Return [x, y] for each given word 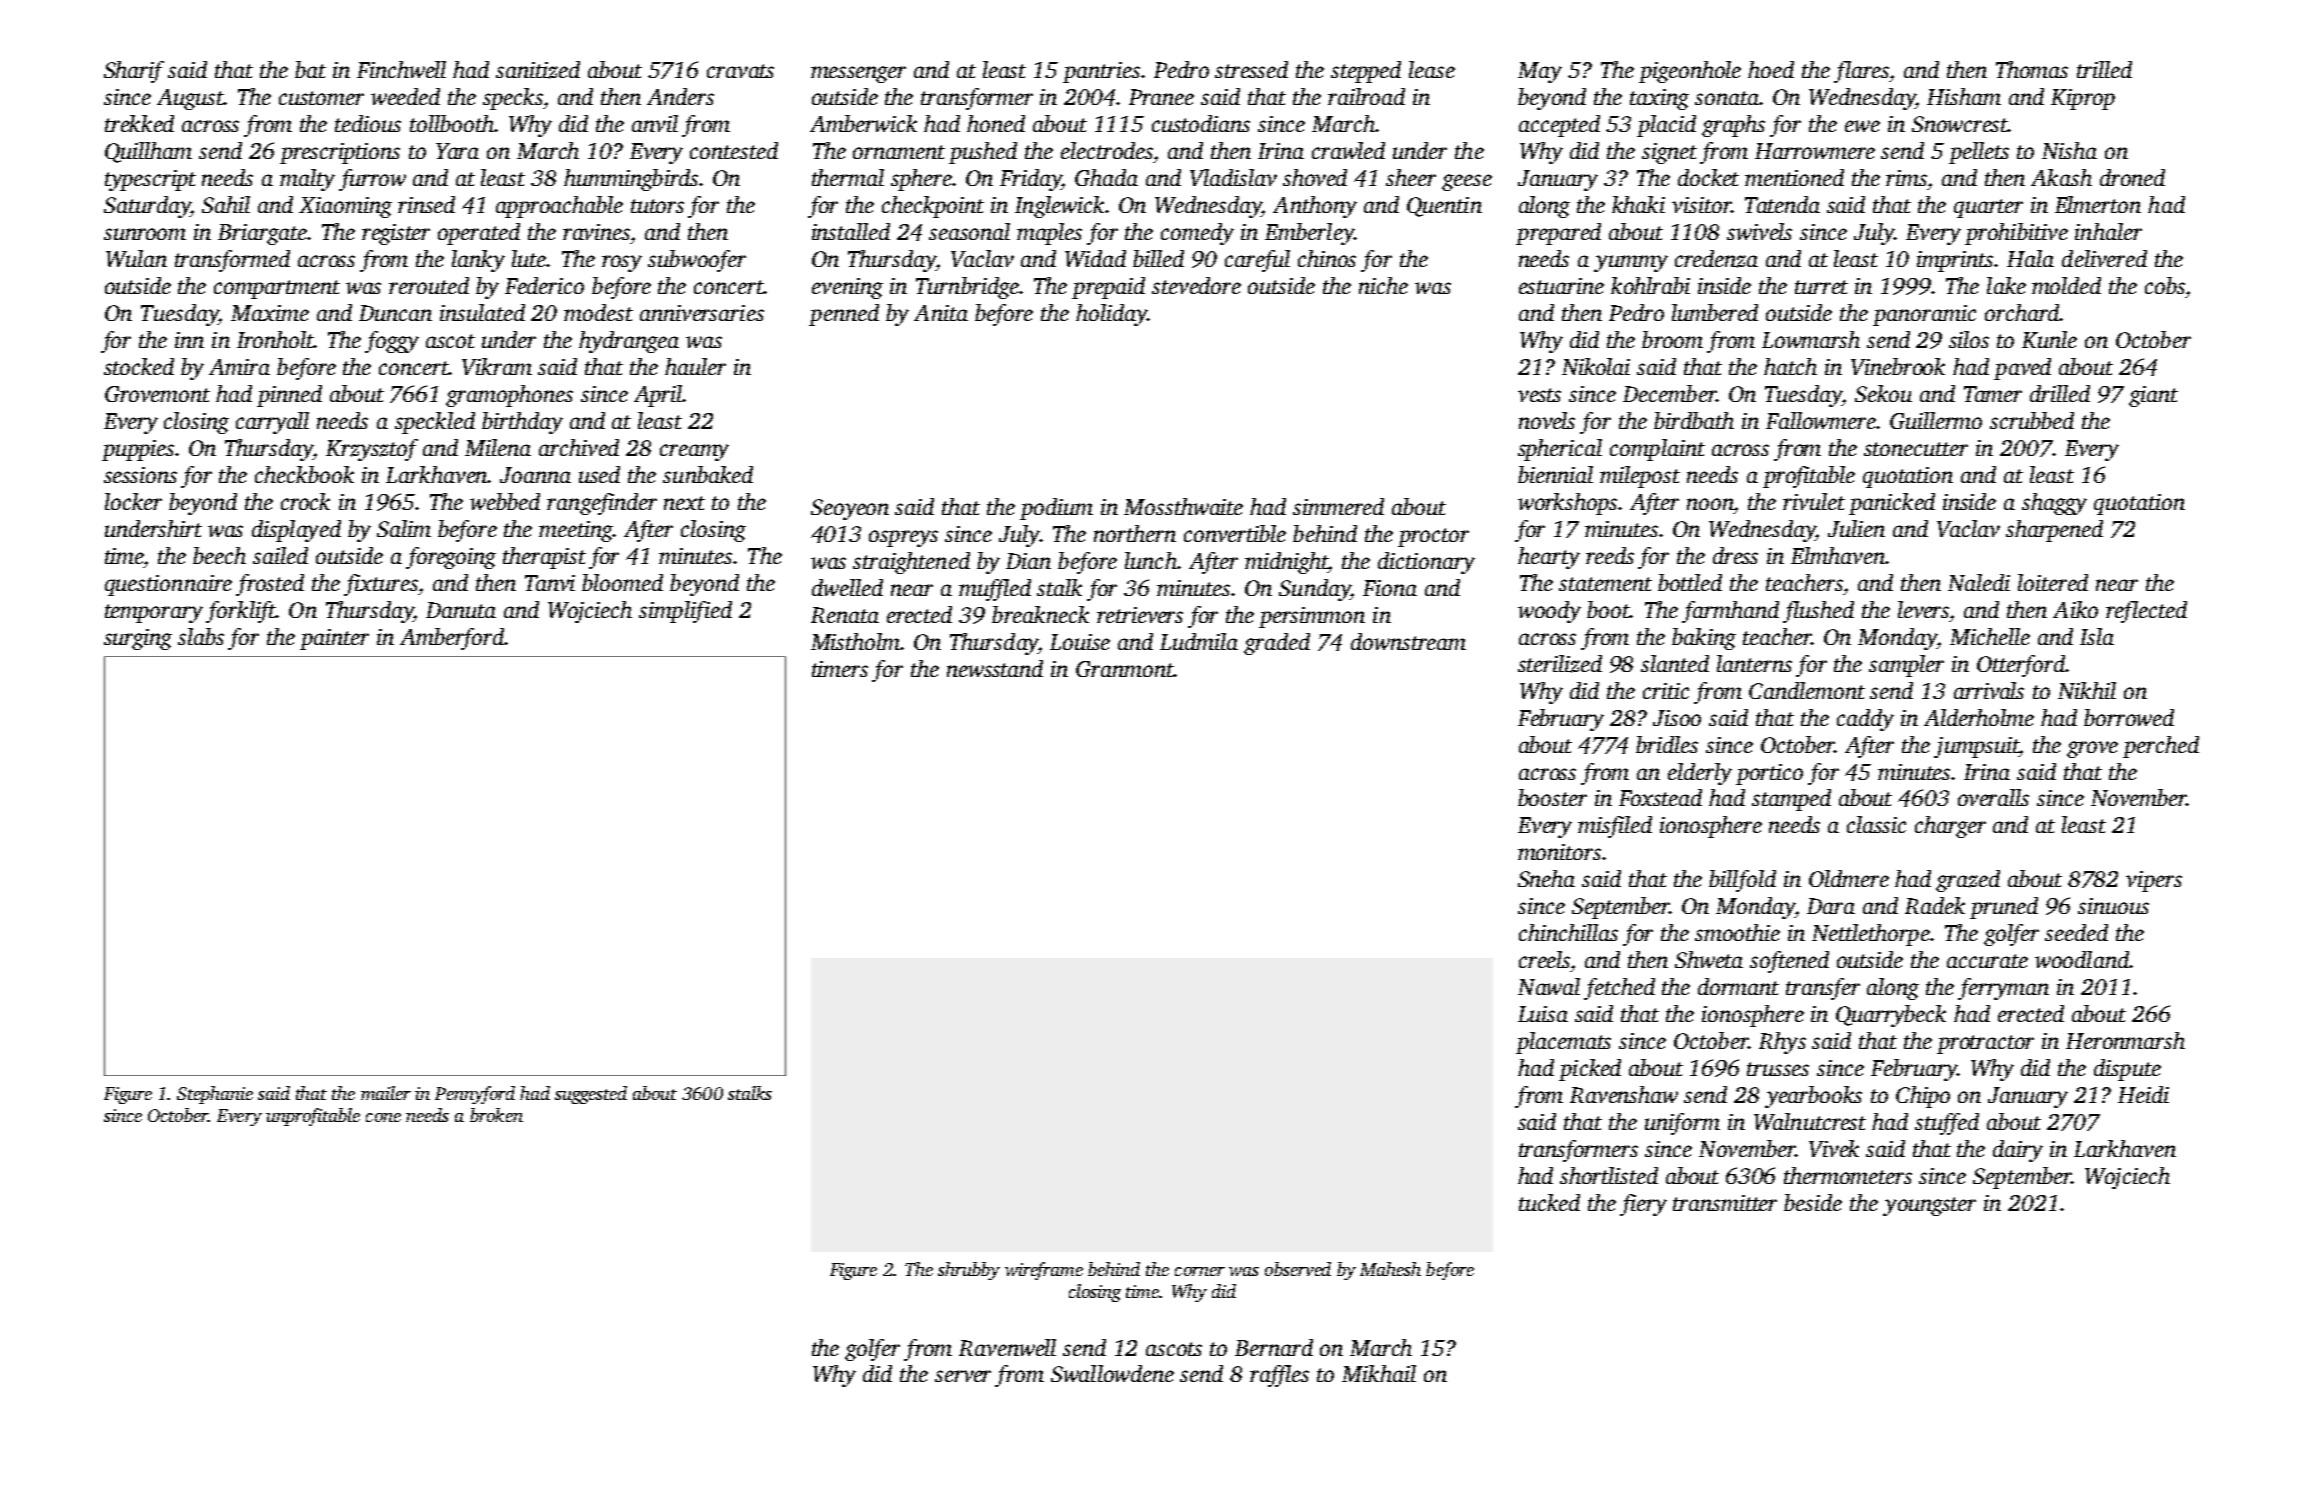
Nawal [1549, 986]
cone [383, 1117]
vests [1539, 395]
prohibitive [2016, 234]
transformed [232, 261]
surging [138, 639]
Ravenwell [1007, 1347]
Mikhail [1379, 1373]
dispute [2127, 1070]
